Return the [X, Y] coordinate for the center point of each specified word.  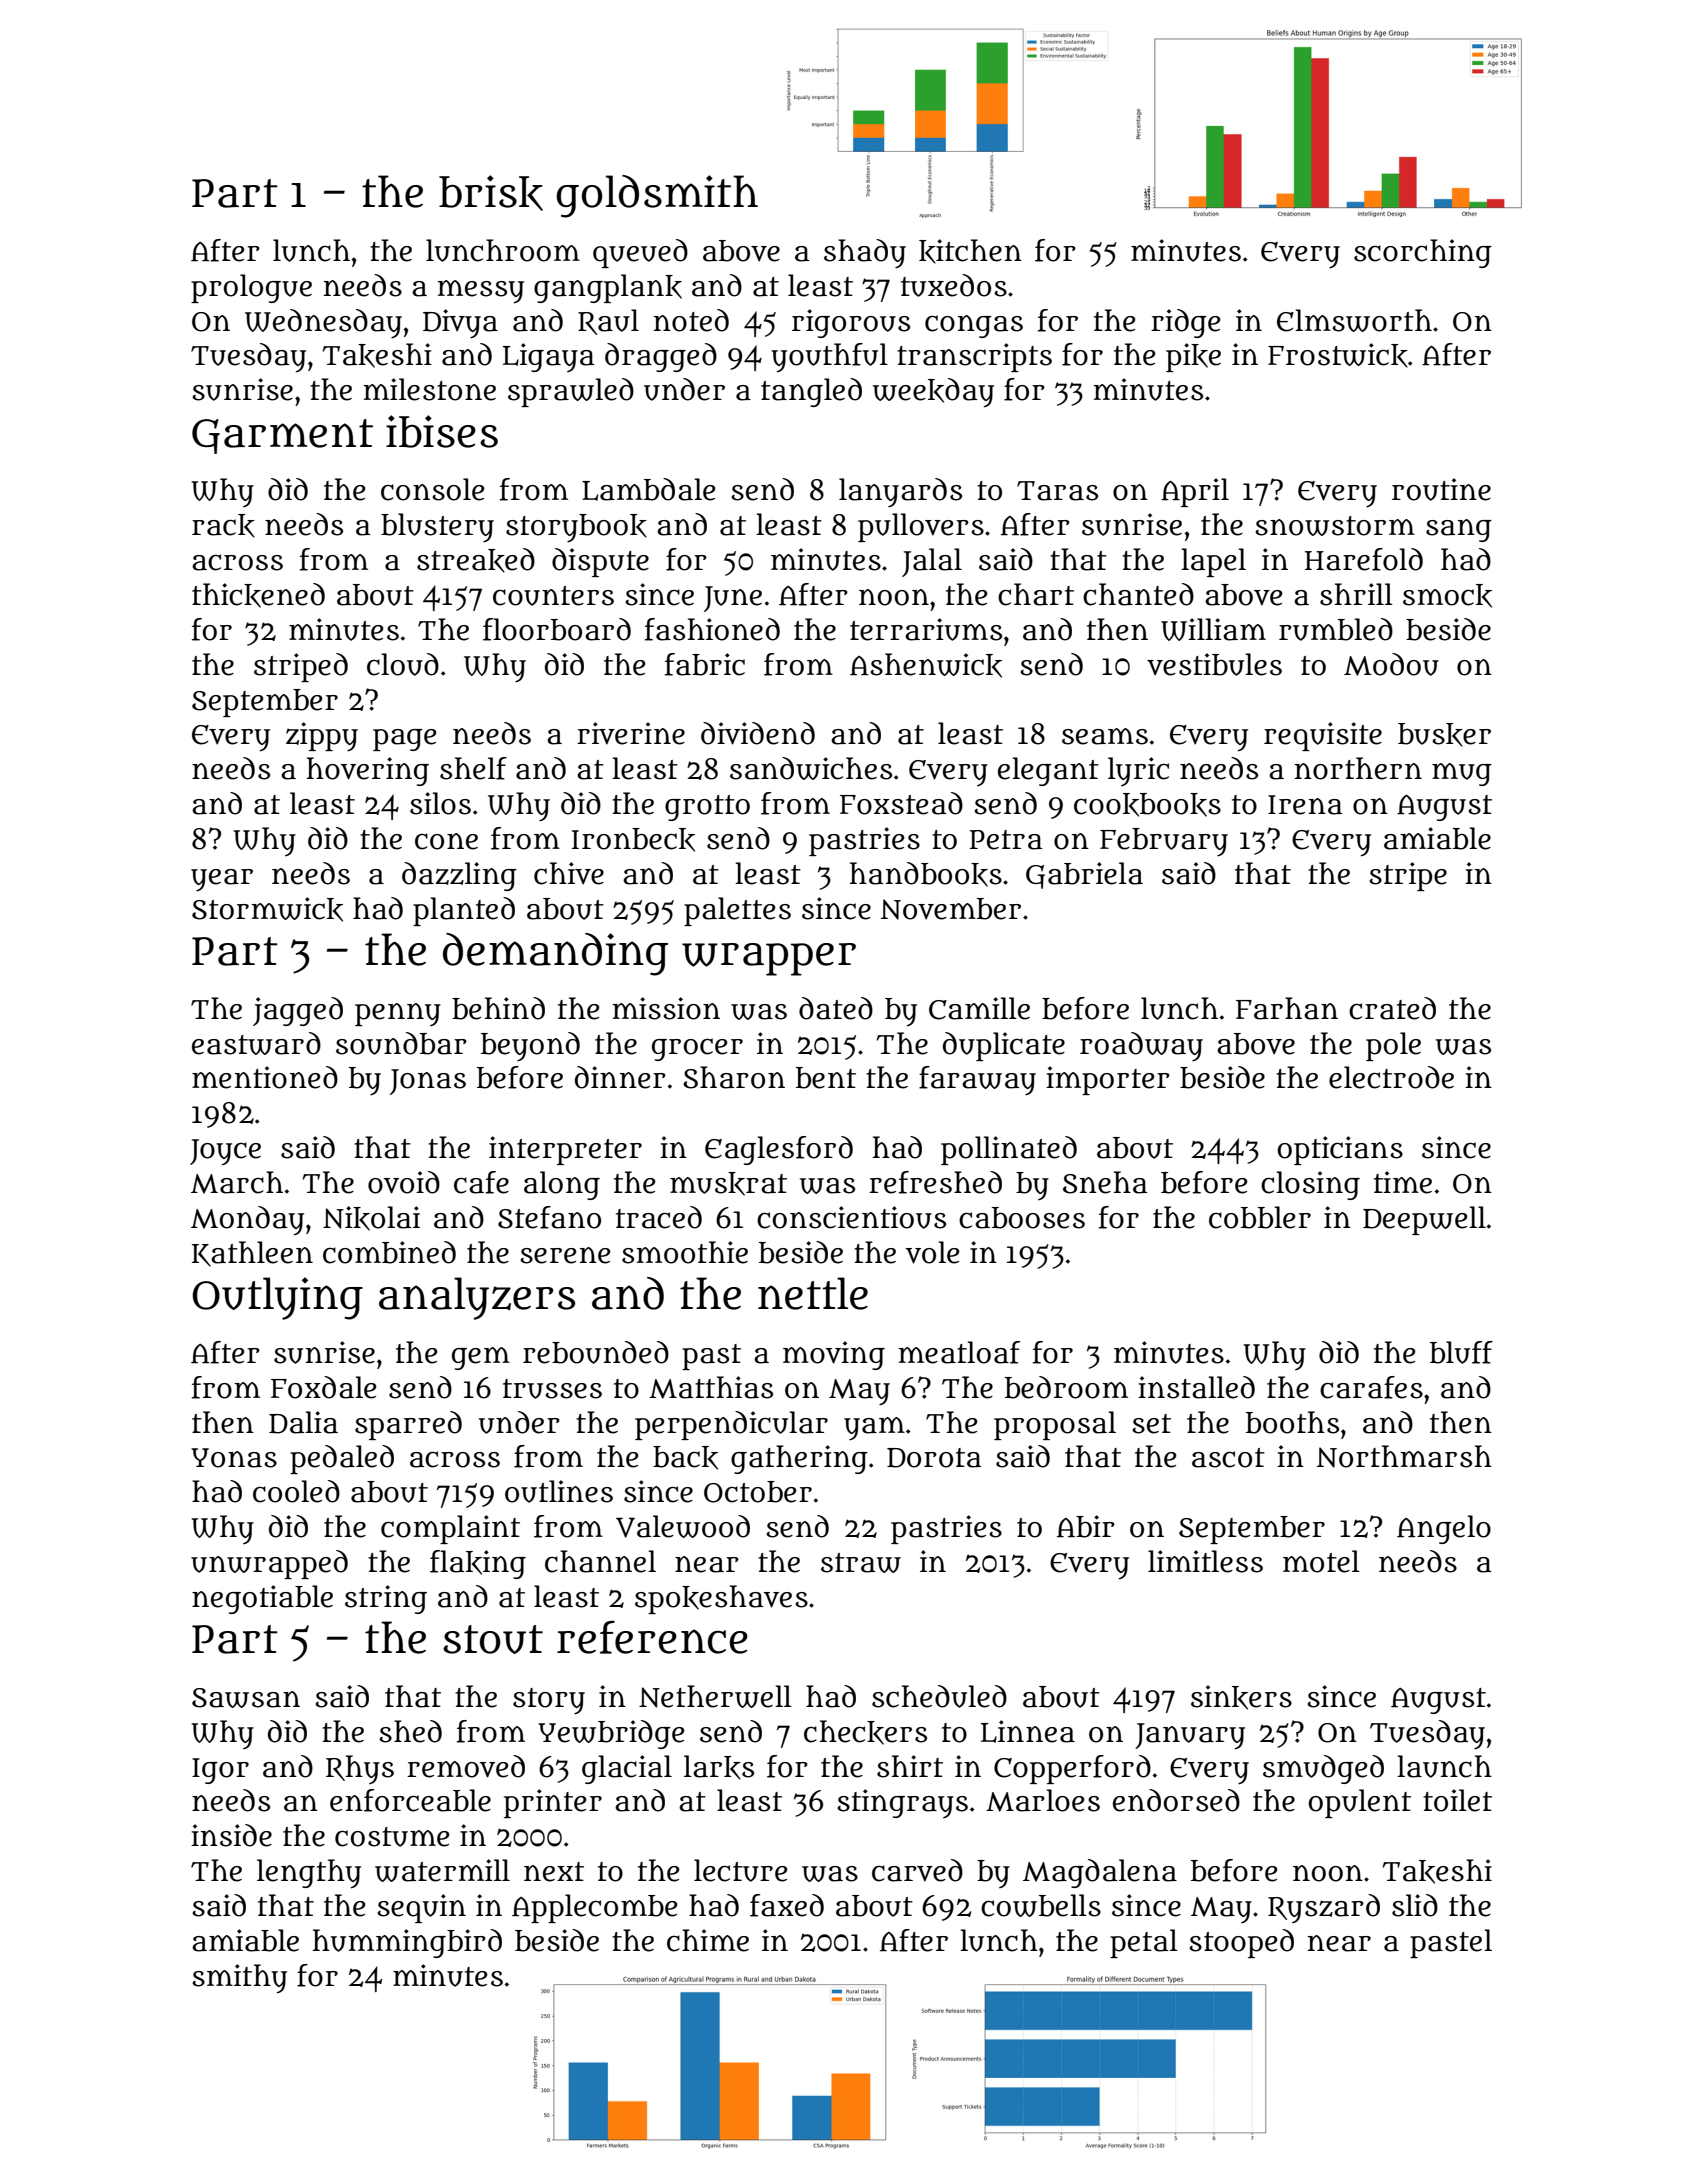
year [222, 880]
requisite [1323, 736]
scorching [1423, 253]
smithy [239, 1979]
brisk [491, 193]
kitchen [970, 251]
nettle [813, 1293]
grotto [707, 808]
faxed [787, 1905]
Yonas [234, 1458]
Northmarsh [1404, 1456]
